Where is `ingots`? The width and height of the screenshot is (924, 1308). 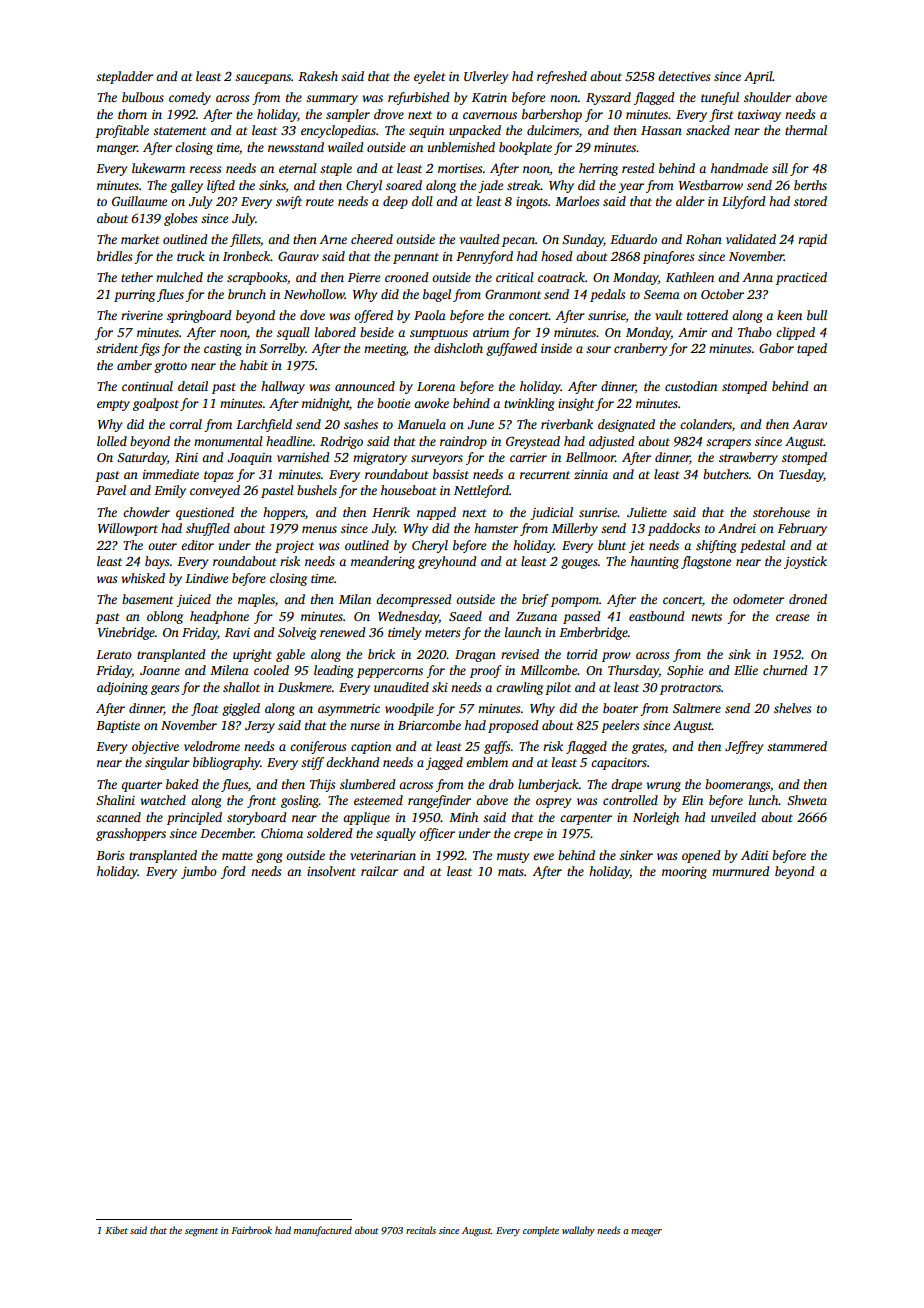 ingots is located at coordinates (532, 203).
